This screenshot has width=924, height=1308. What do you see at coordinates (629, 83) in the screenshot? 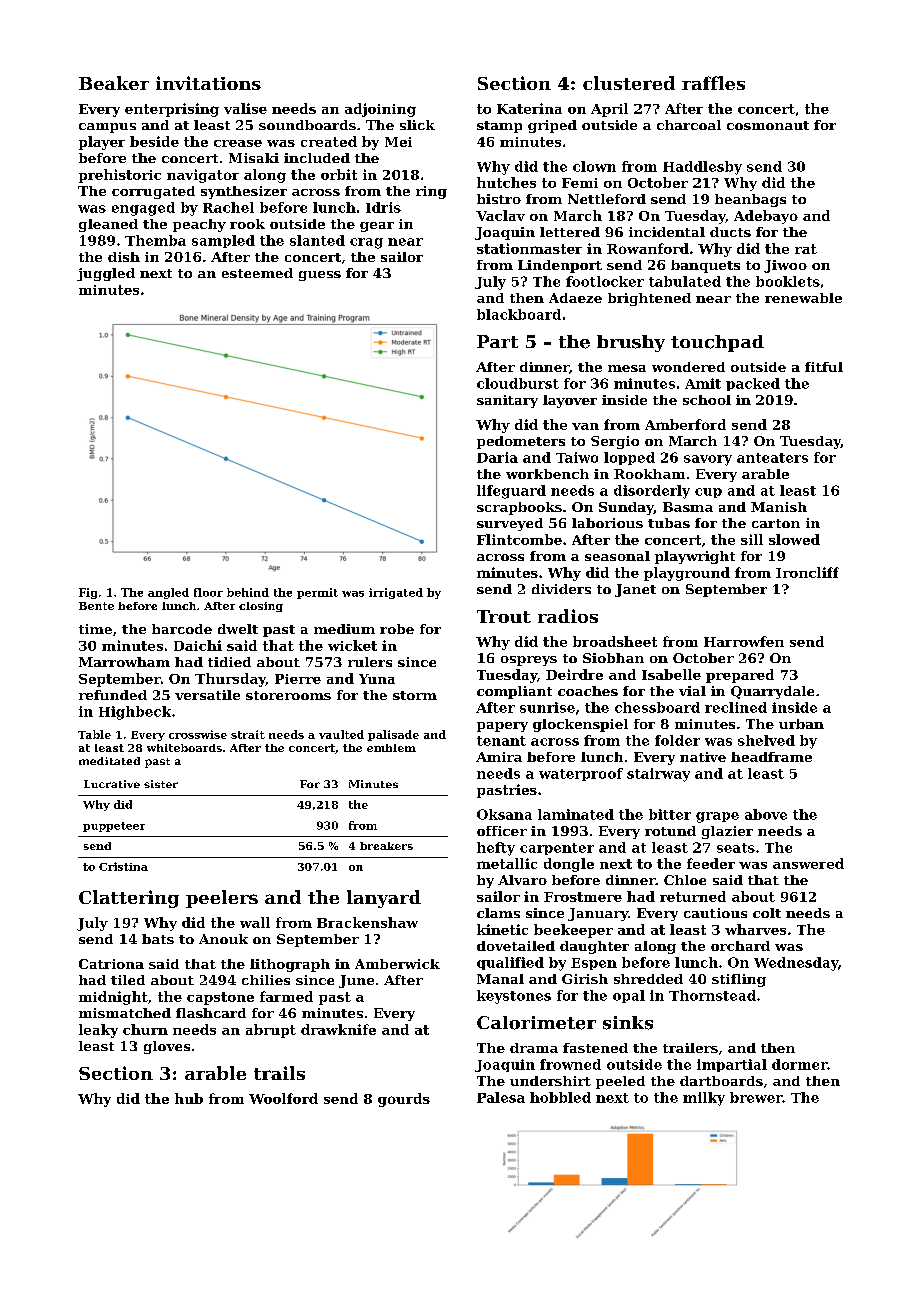
I see `clustered` at bounding box center [629, 83].
